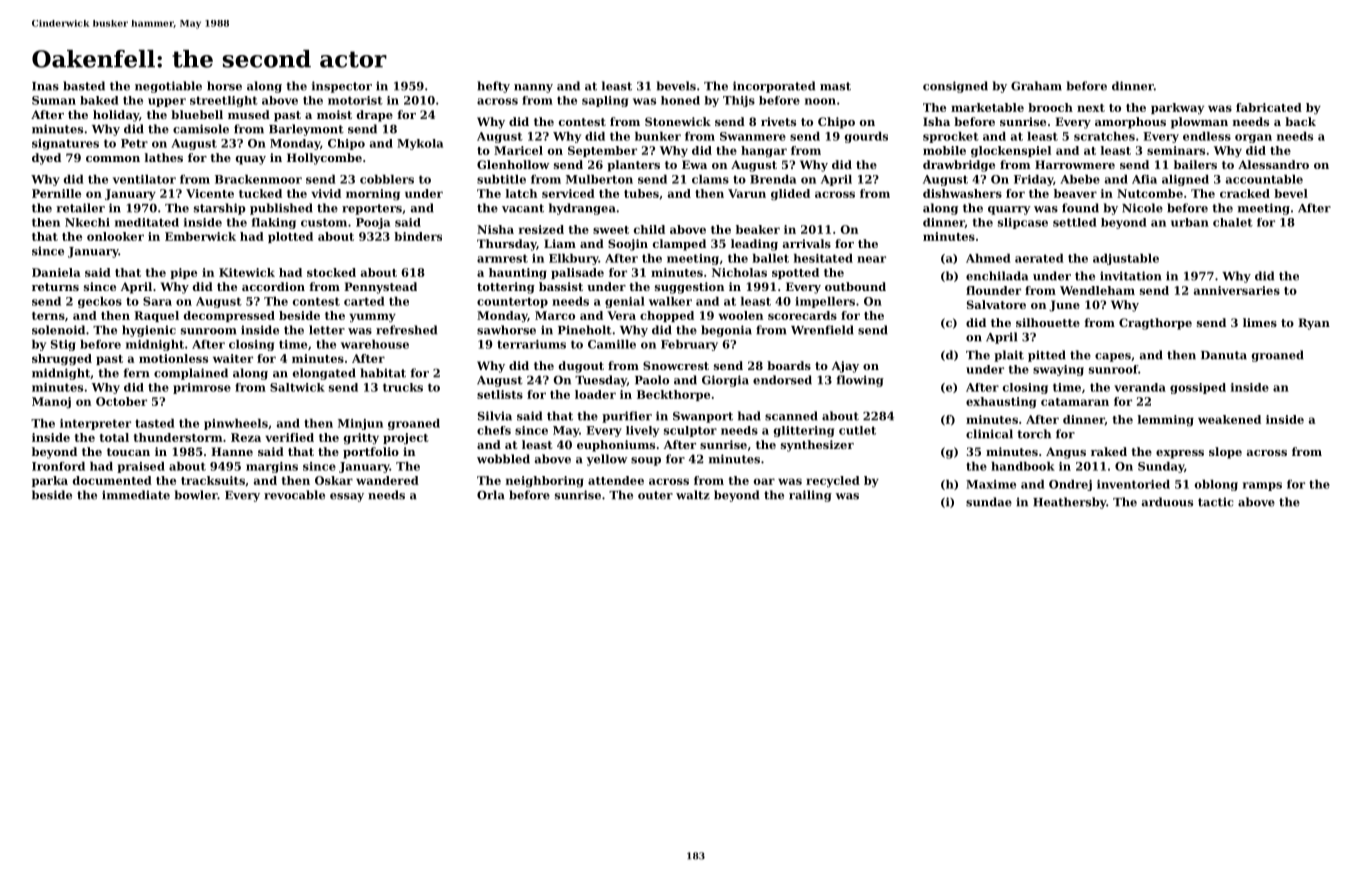  What do you see at coordinates (1233, 222) in the image?
I see `chalet` at bounding box center [1233, 222].
